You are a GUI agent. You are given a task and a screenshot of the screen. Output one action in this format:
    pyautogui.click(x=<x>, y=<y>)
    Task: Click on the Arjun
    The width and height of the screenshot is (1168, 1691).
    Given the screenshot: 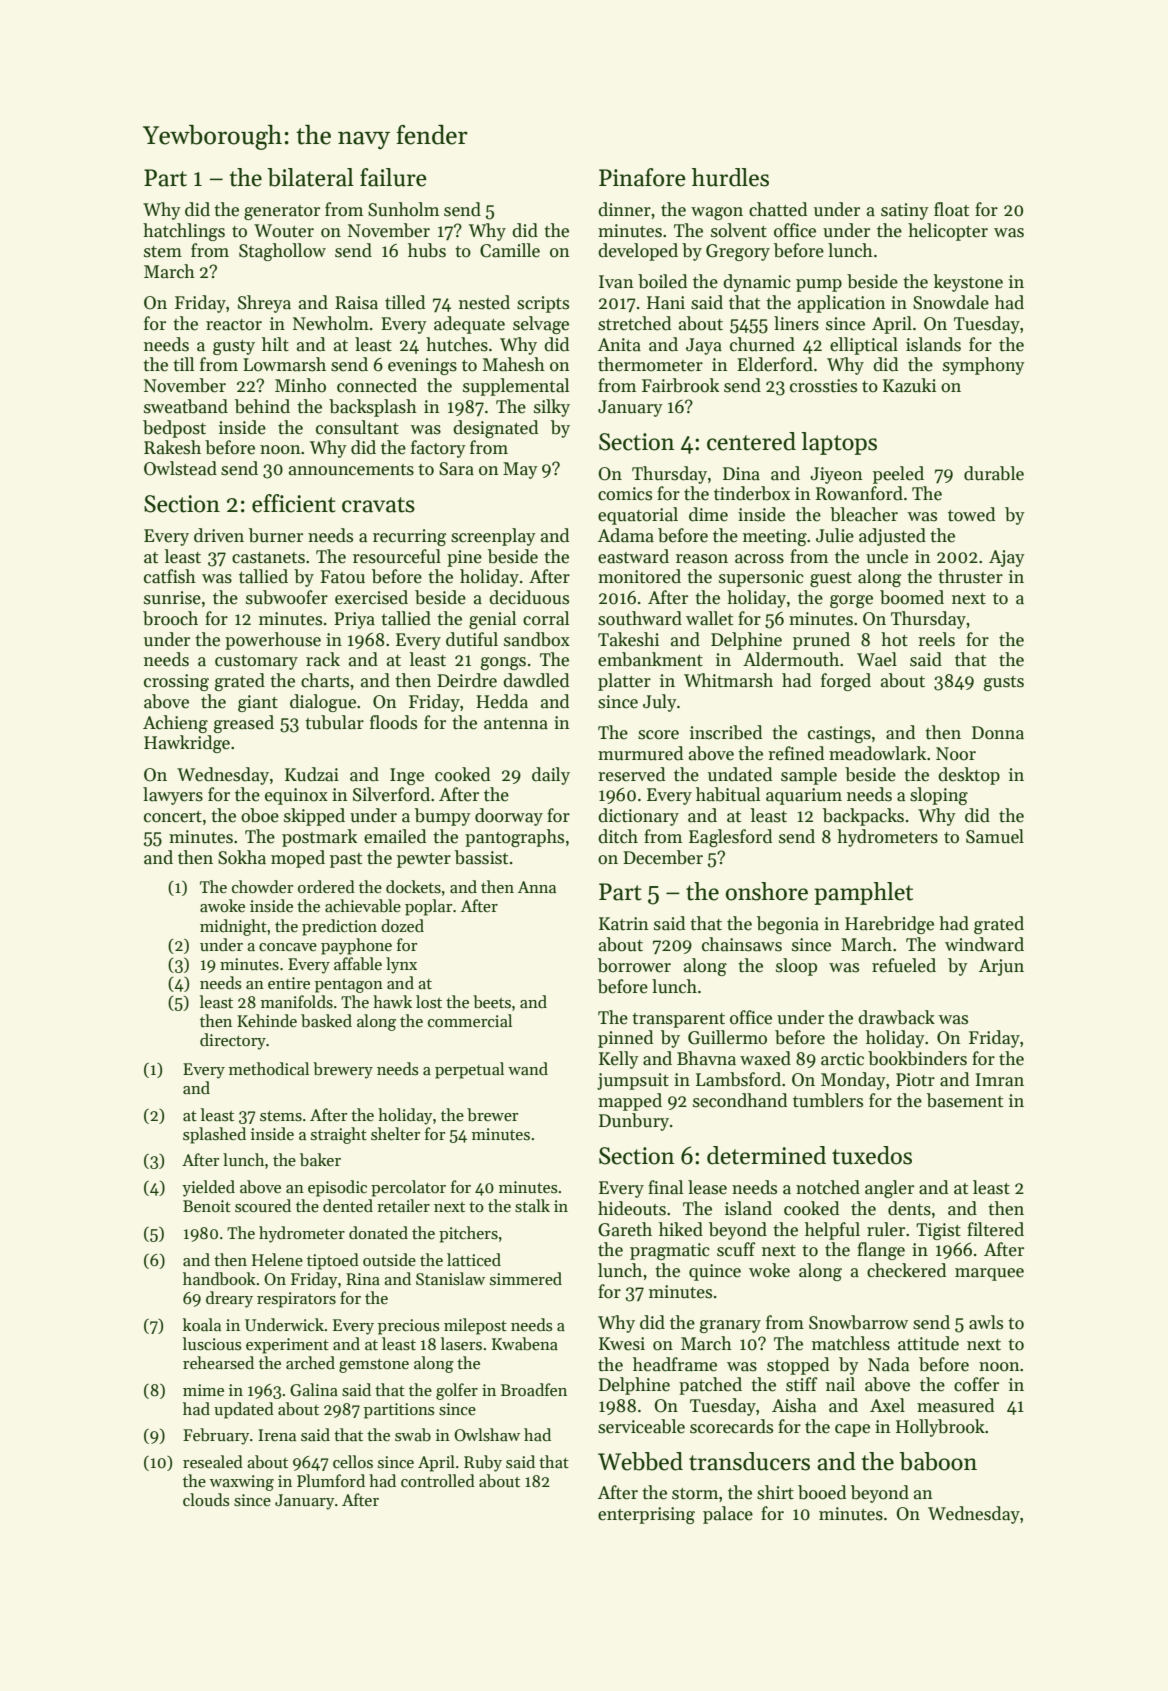 What is the action you would take?
    pyautogui.click(x=1001, y=967)
